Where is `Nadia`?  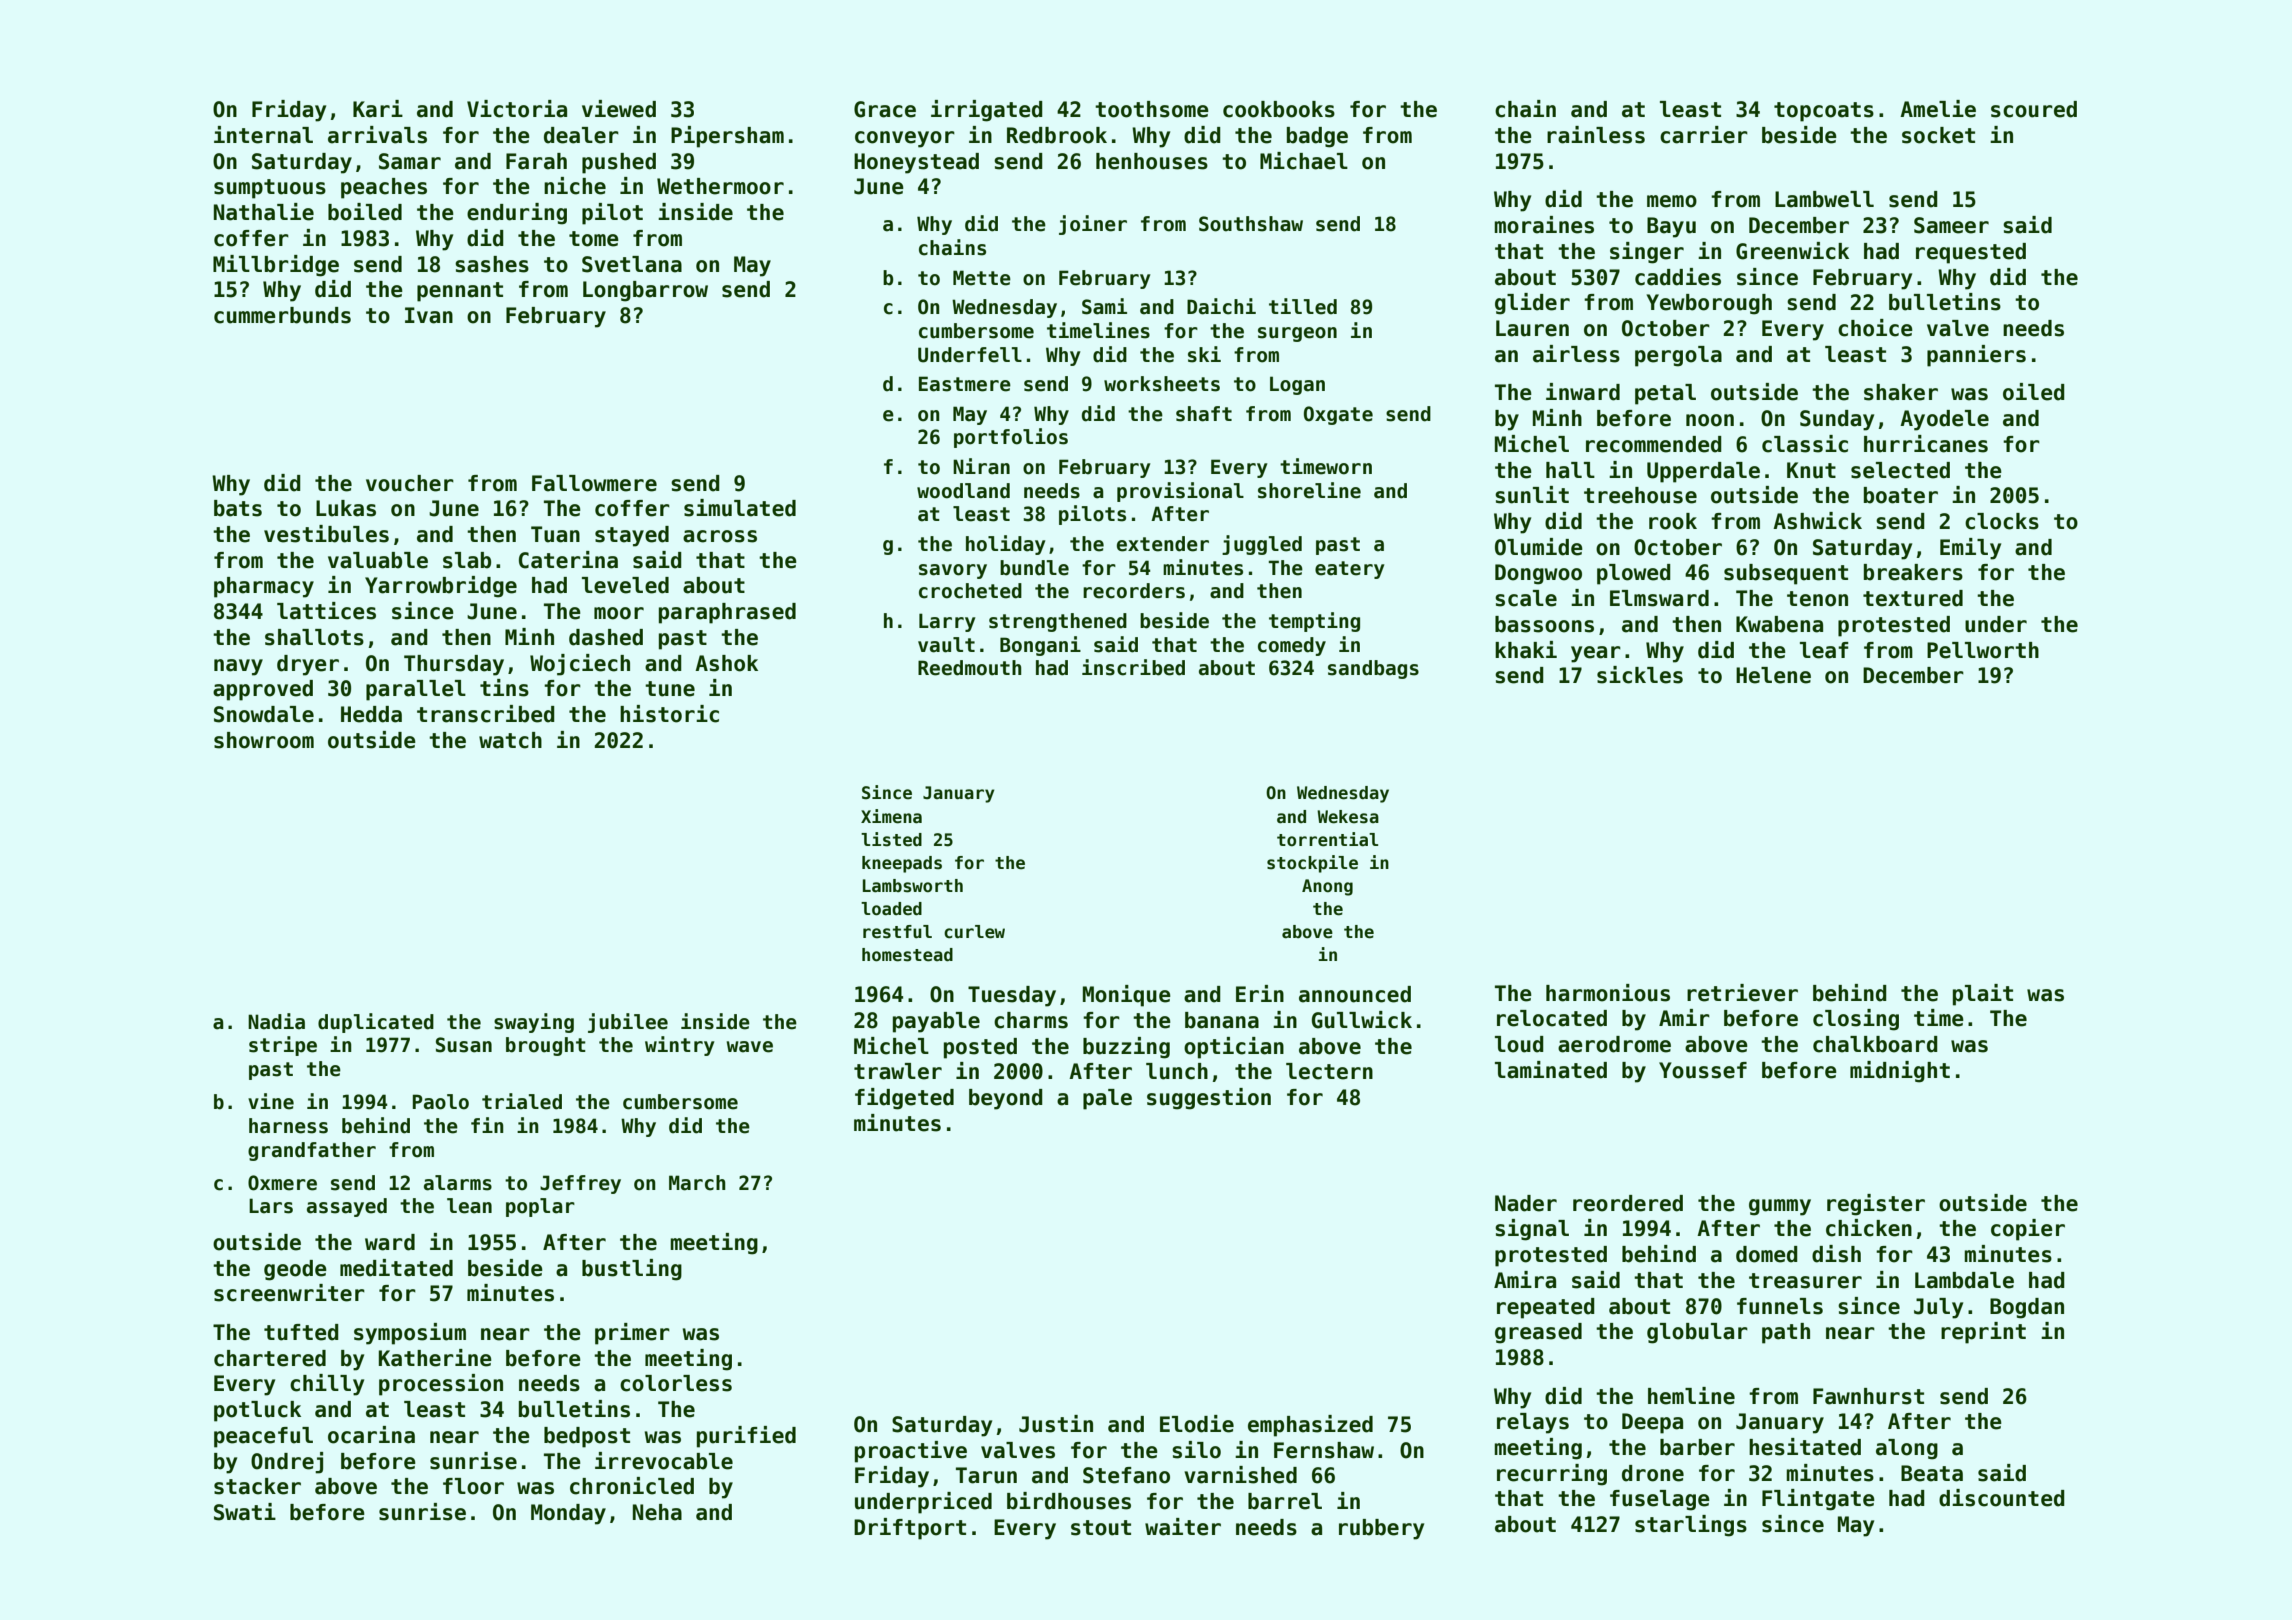 Nadia is located at coordinates (276, 1021).
